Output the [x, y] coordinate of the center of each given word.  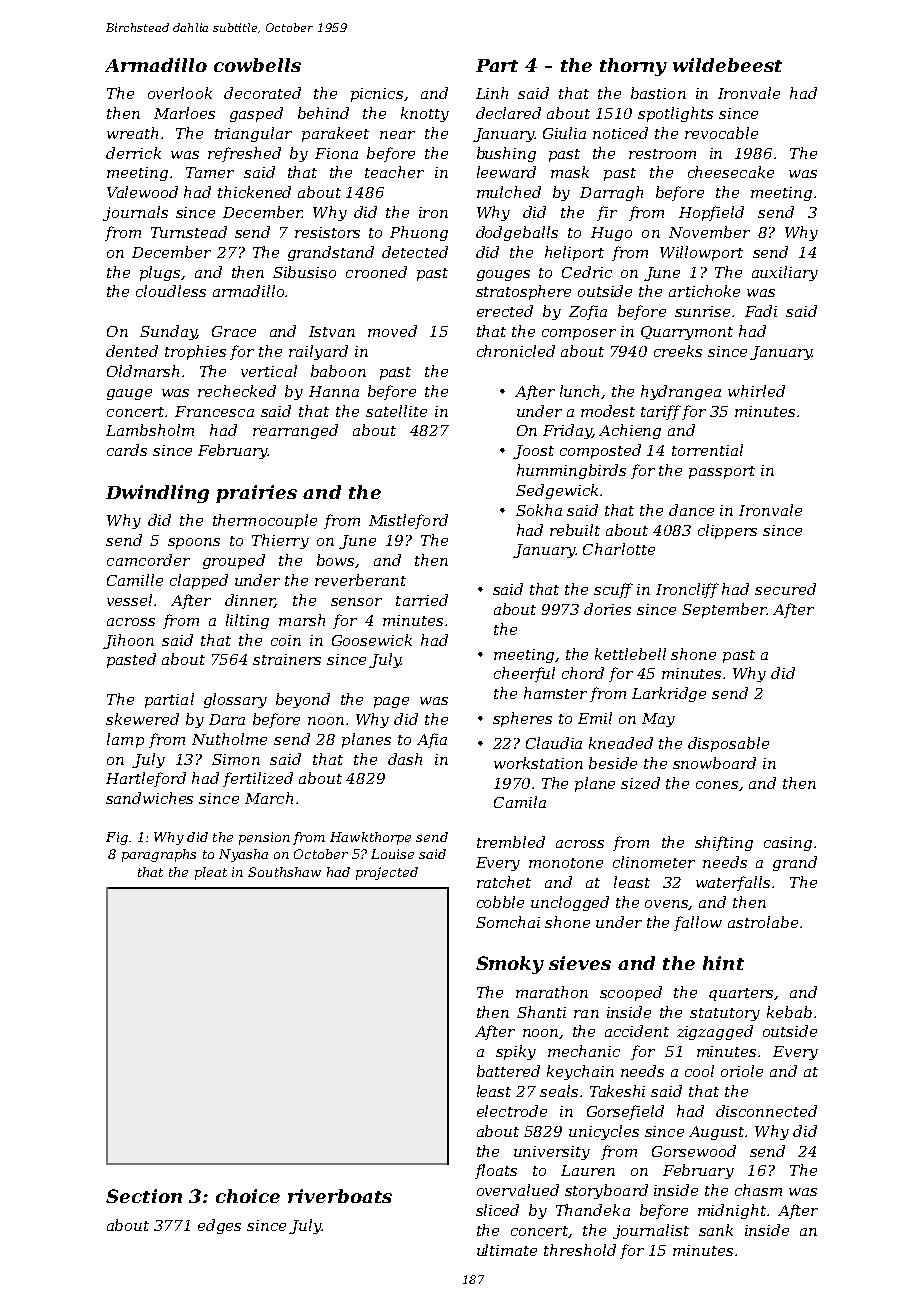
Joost [533, 452]
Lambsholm [150, 430]
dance [691, 510]
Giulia [564, 133]
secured [785, 589]
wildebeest [727, 65]
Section [144, 1196]
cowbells [257, 65]
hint [723, 963]
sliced [497, 1210]
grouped [234, 561]
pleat [211, 873]
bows [335, 560]
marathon [552, 992]
